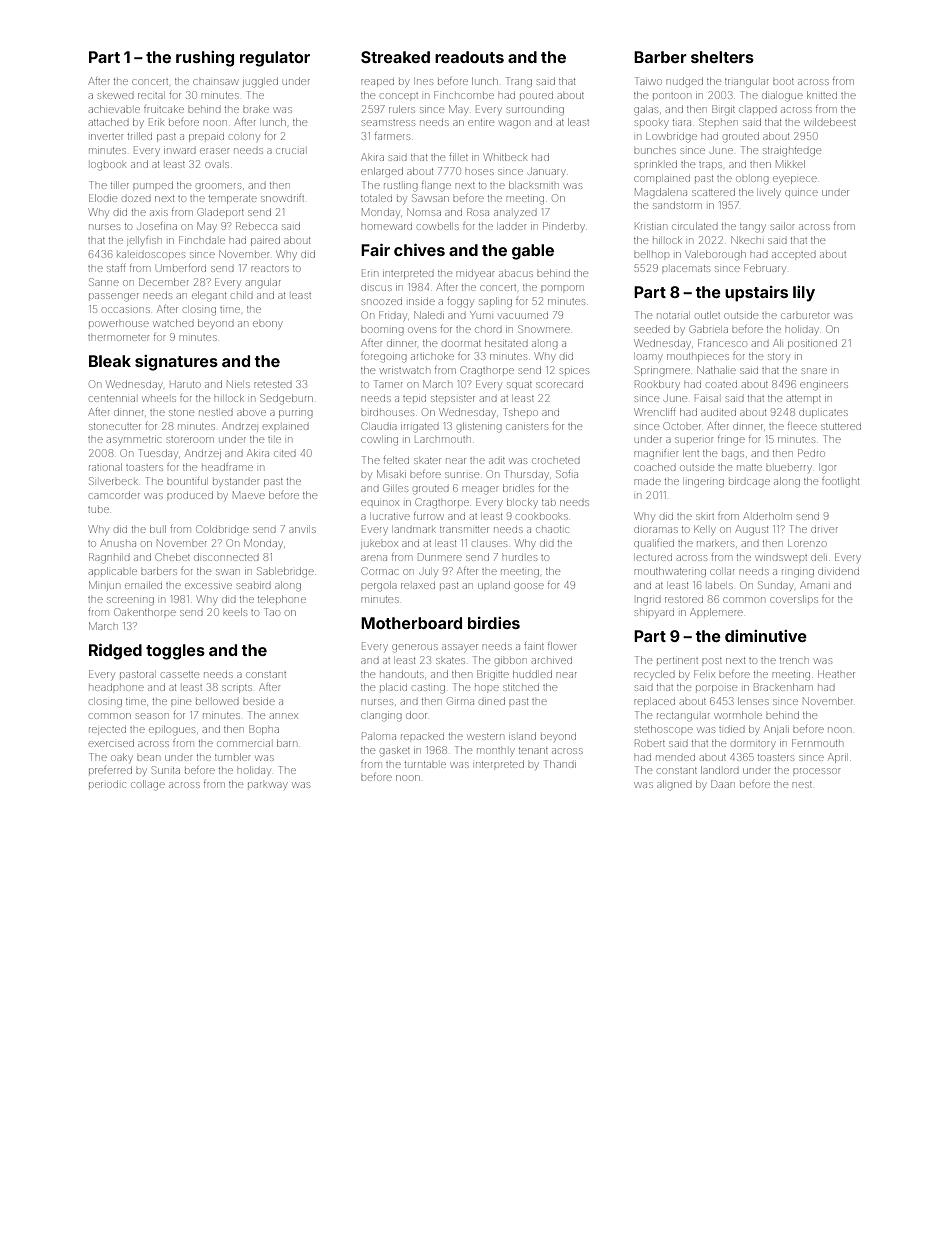  Describe the element at coordinates (767, 516) in the screenshot. I see `Alderholm` at that location.
